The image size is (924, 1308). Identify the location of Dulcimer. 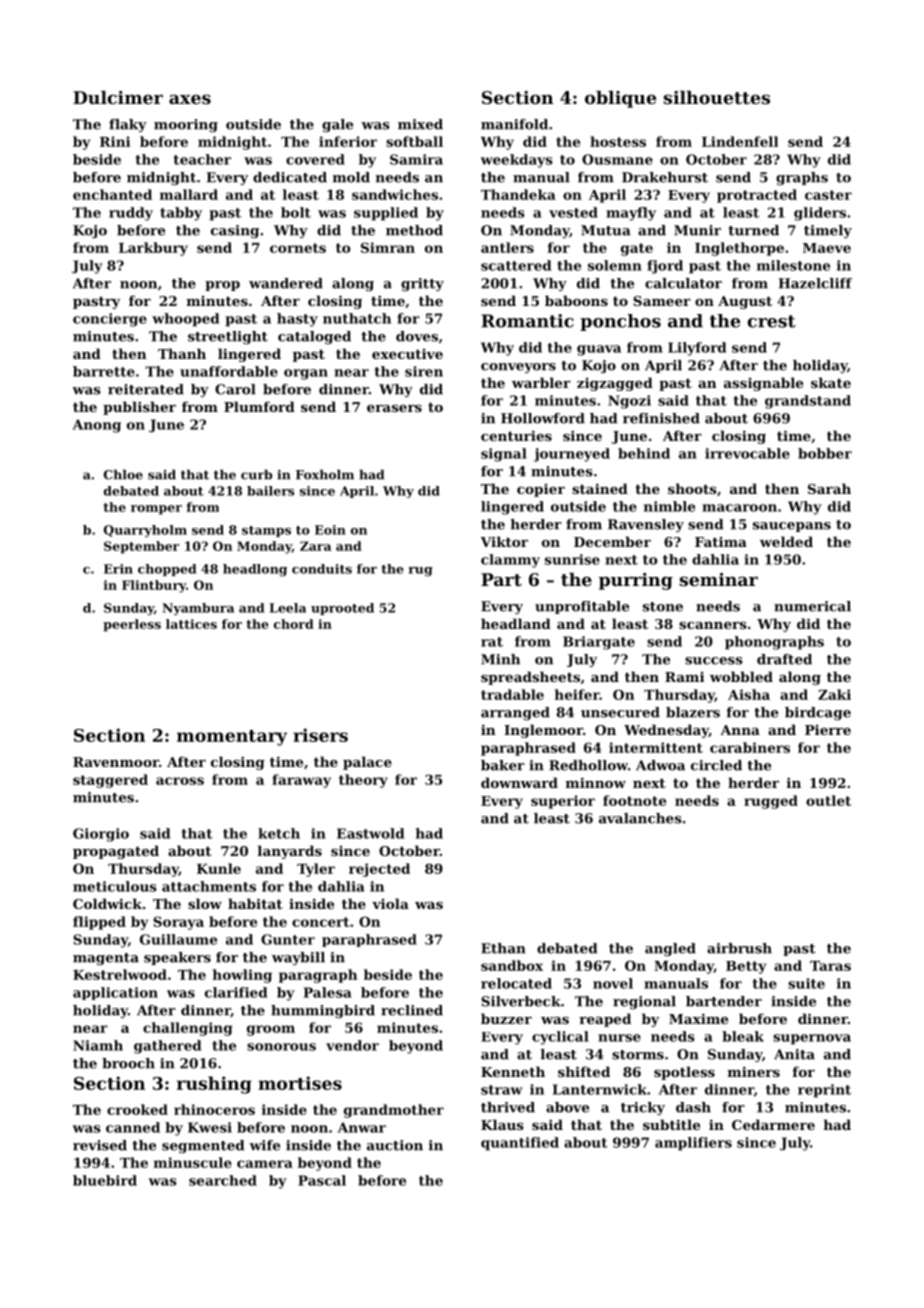
(118, 97).
